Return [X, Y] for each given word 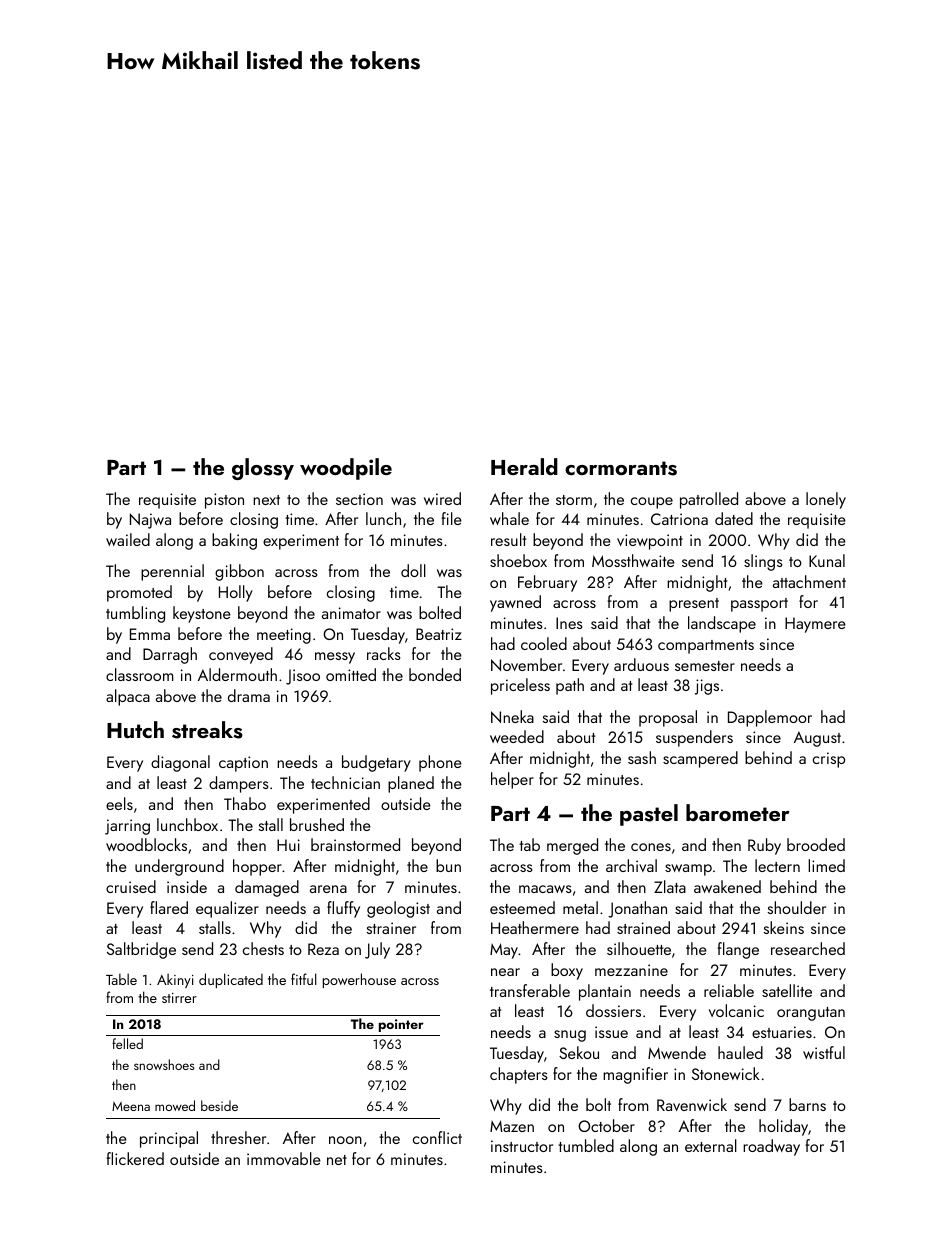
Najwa [150, 521]
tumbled [586, 1145]
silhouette [639, 948]
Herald [524, 466]
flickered [135, 1158]
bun [448, 865]
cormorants [621, 468]
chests [263, 948]
